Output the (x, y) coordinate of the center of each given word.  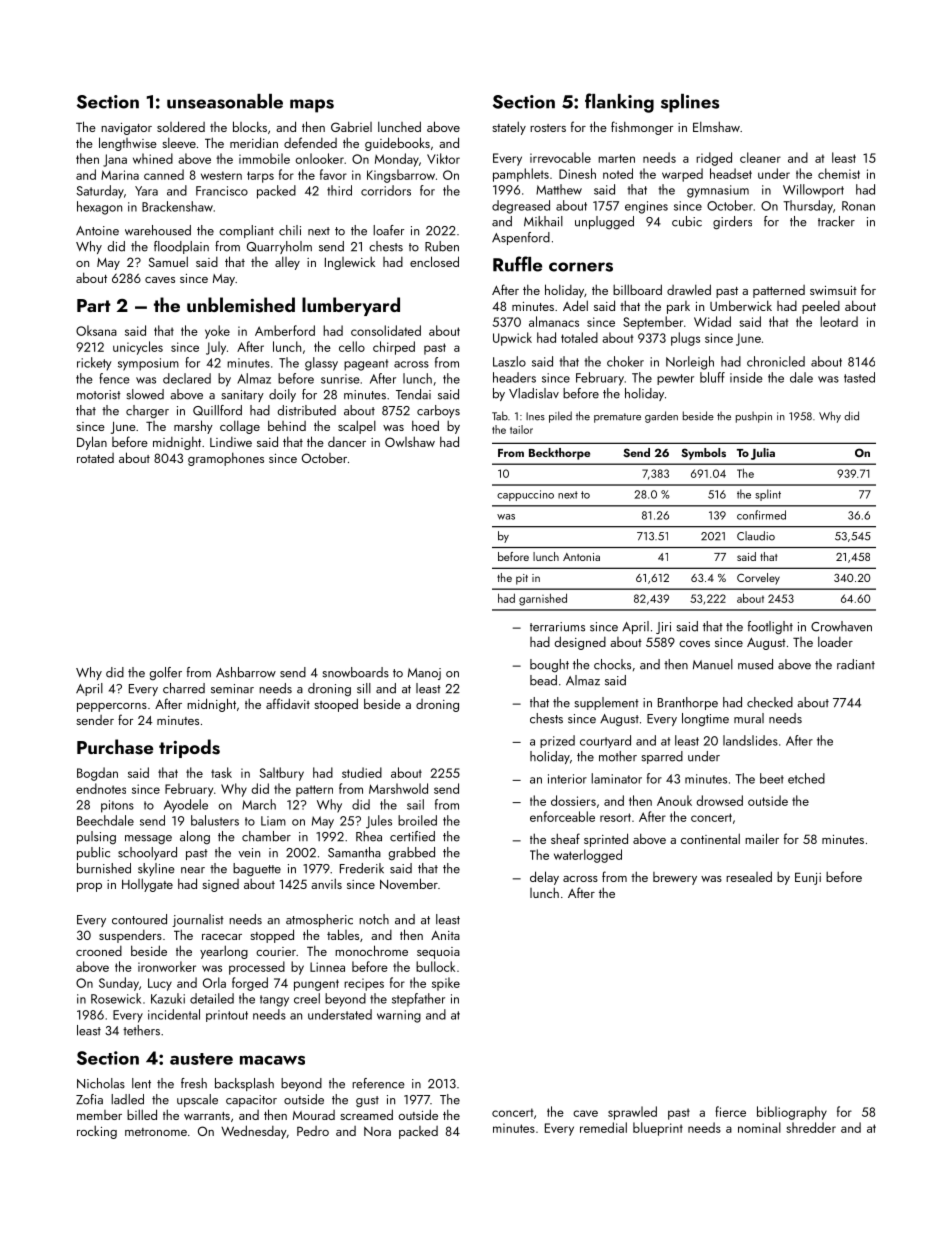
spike (446, 984)
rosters (548, 128)
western (221, 175)
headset (731, 173)
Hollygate (147, 885)
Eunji (808, 878)
